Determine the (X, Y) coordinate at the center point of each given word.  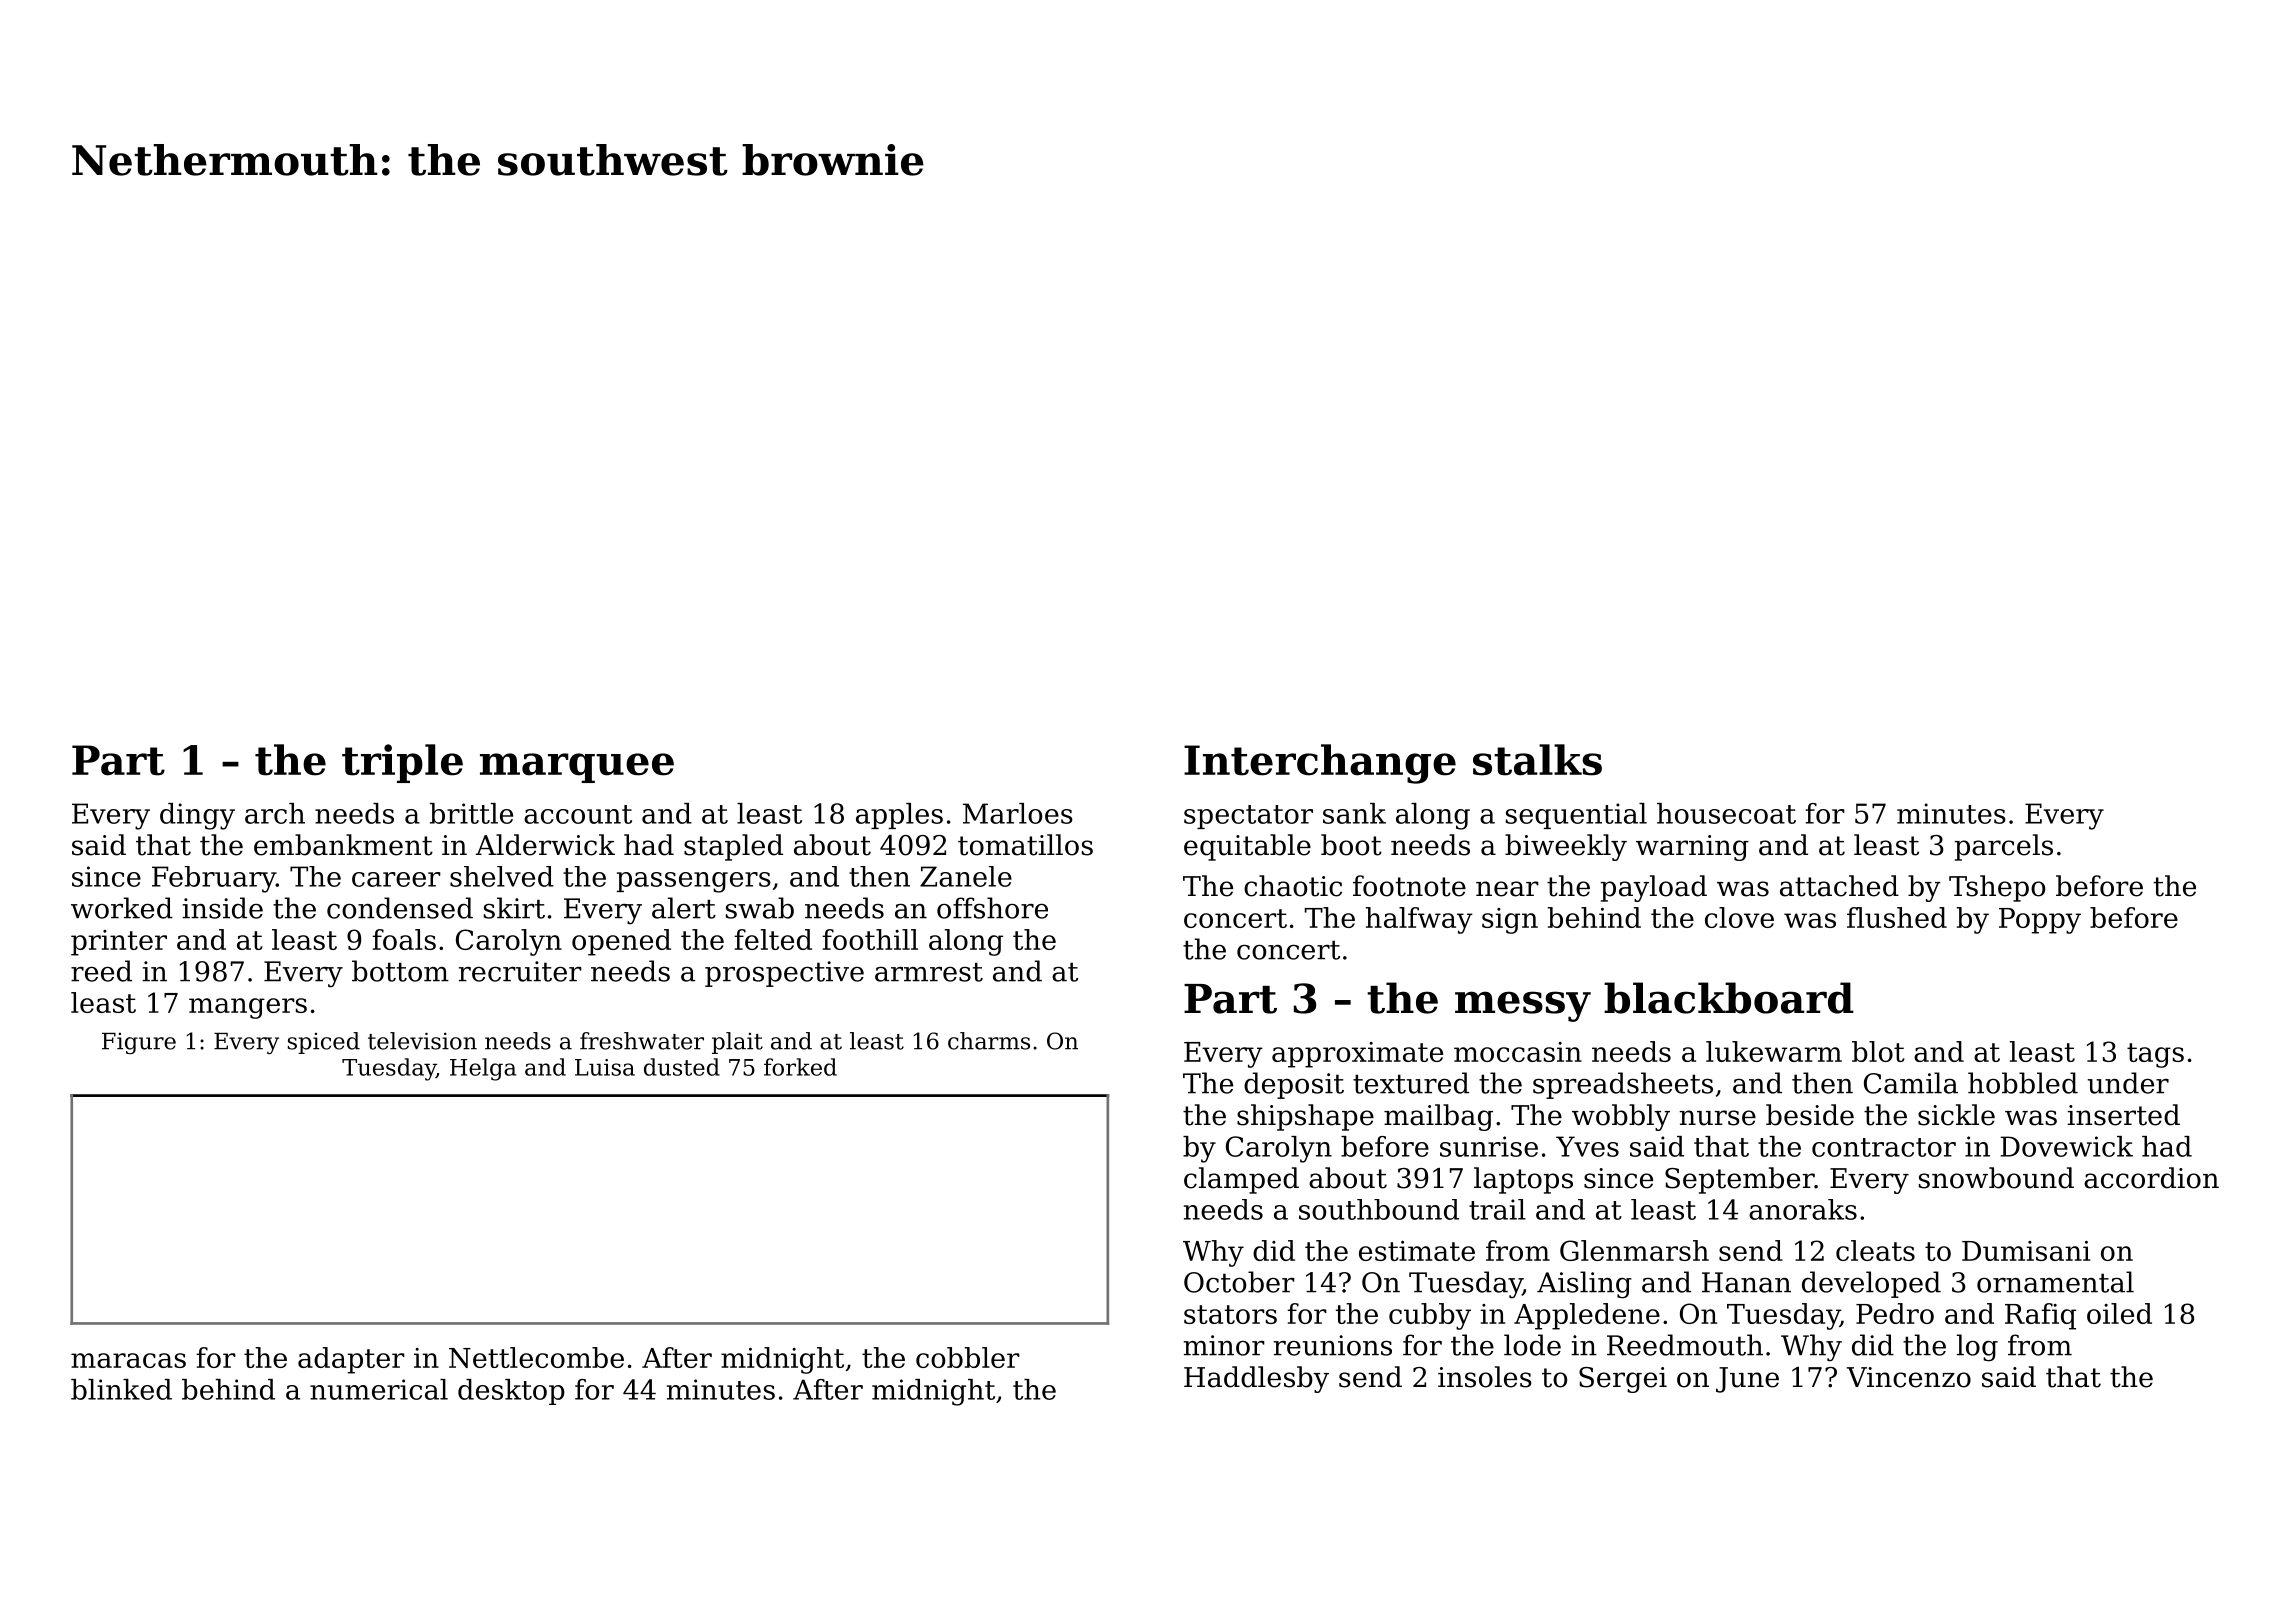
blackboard (1729, 998)
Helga (483, 1069)
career (396, 879)
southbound (1379, 1209)
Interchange (1320, 764)
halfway (1419, 920)
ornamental (2055, 1282)
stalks (1537, 760)
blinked (121, 1389)
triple (402, 763)
